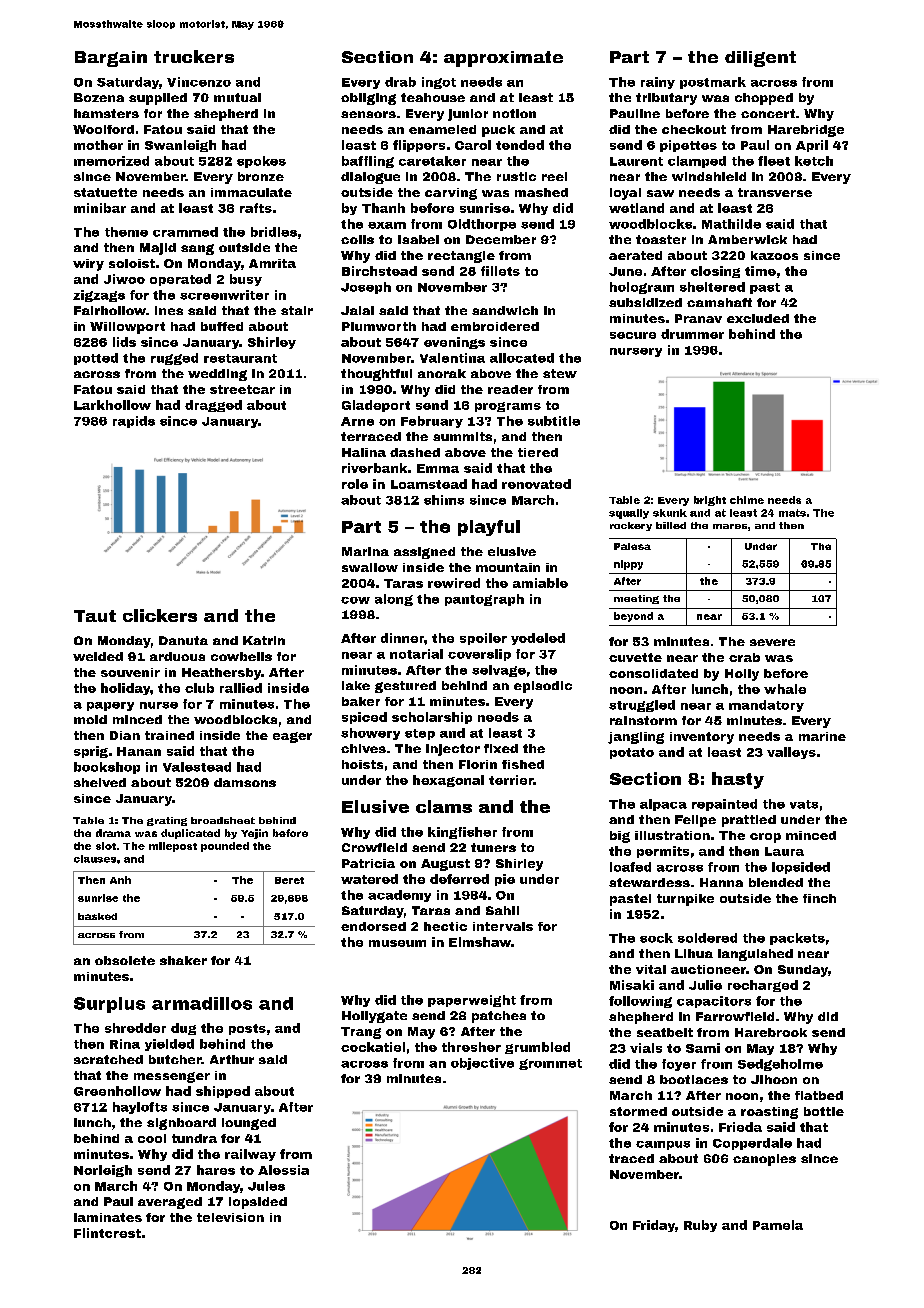 The height and width of the screenshot is (1308, 924). Describe the element at coordinates (692, 334) in the screenshot. I see `drummer` at that location.
